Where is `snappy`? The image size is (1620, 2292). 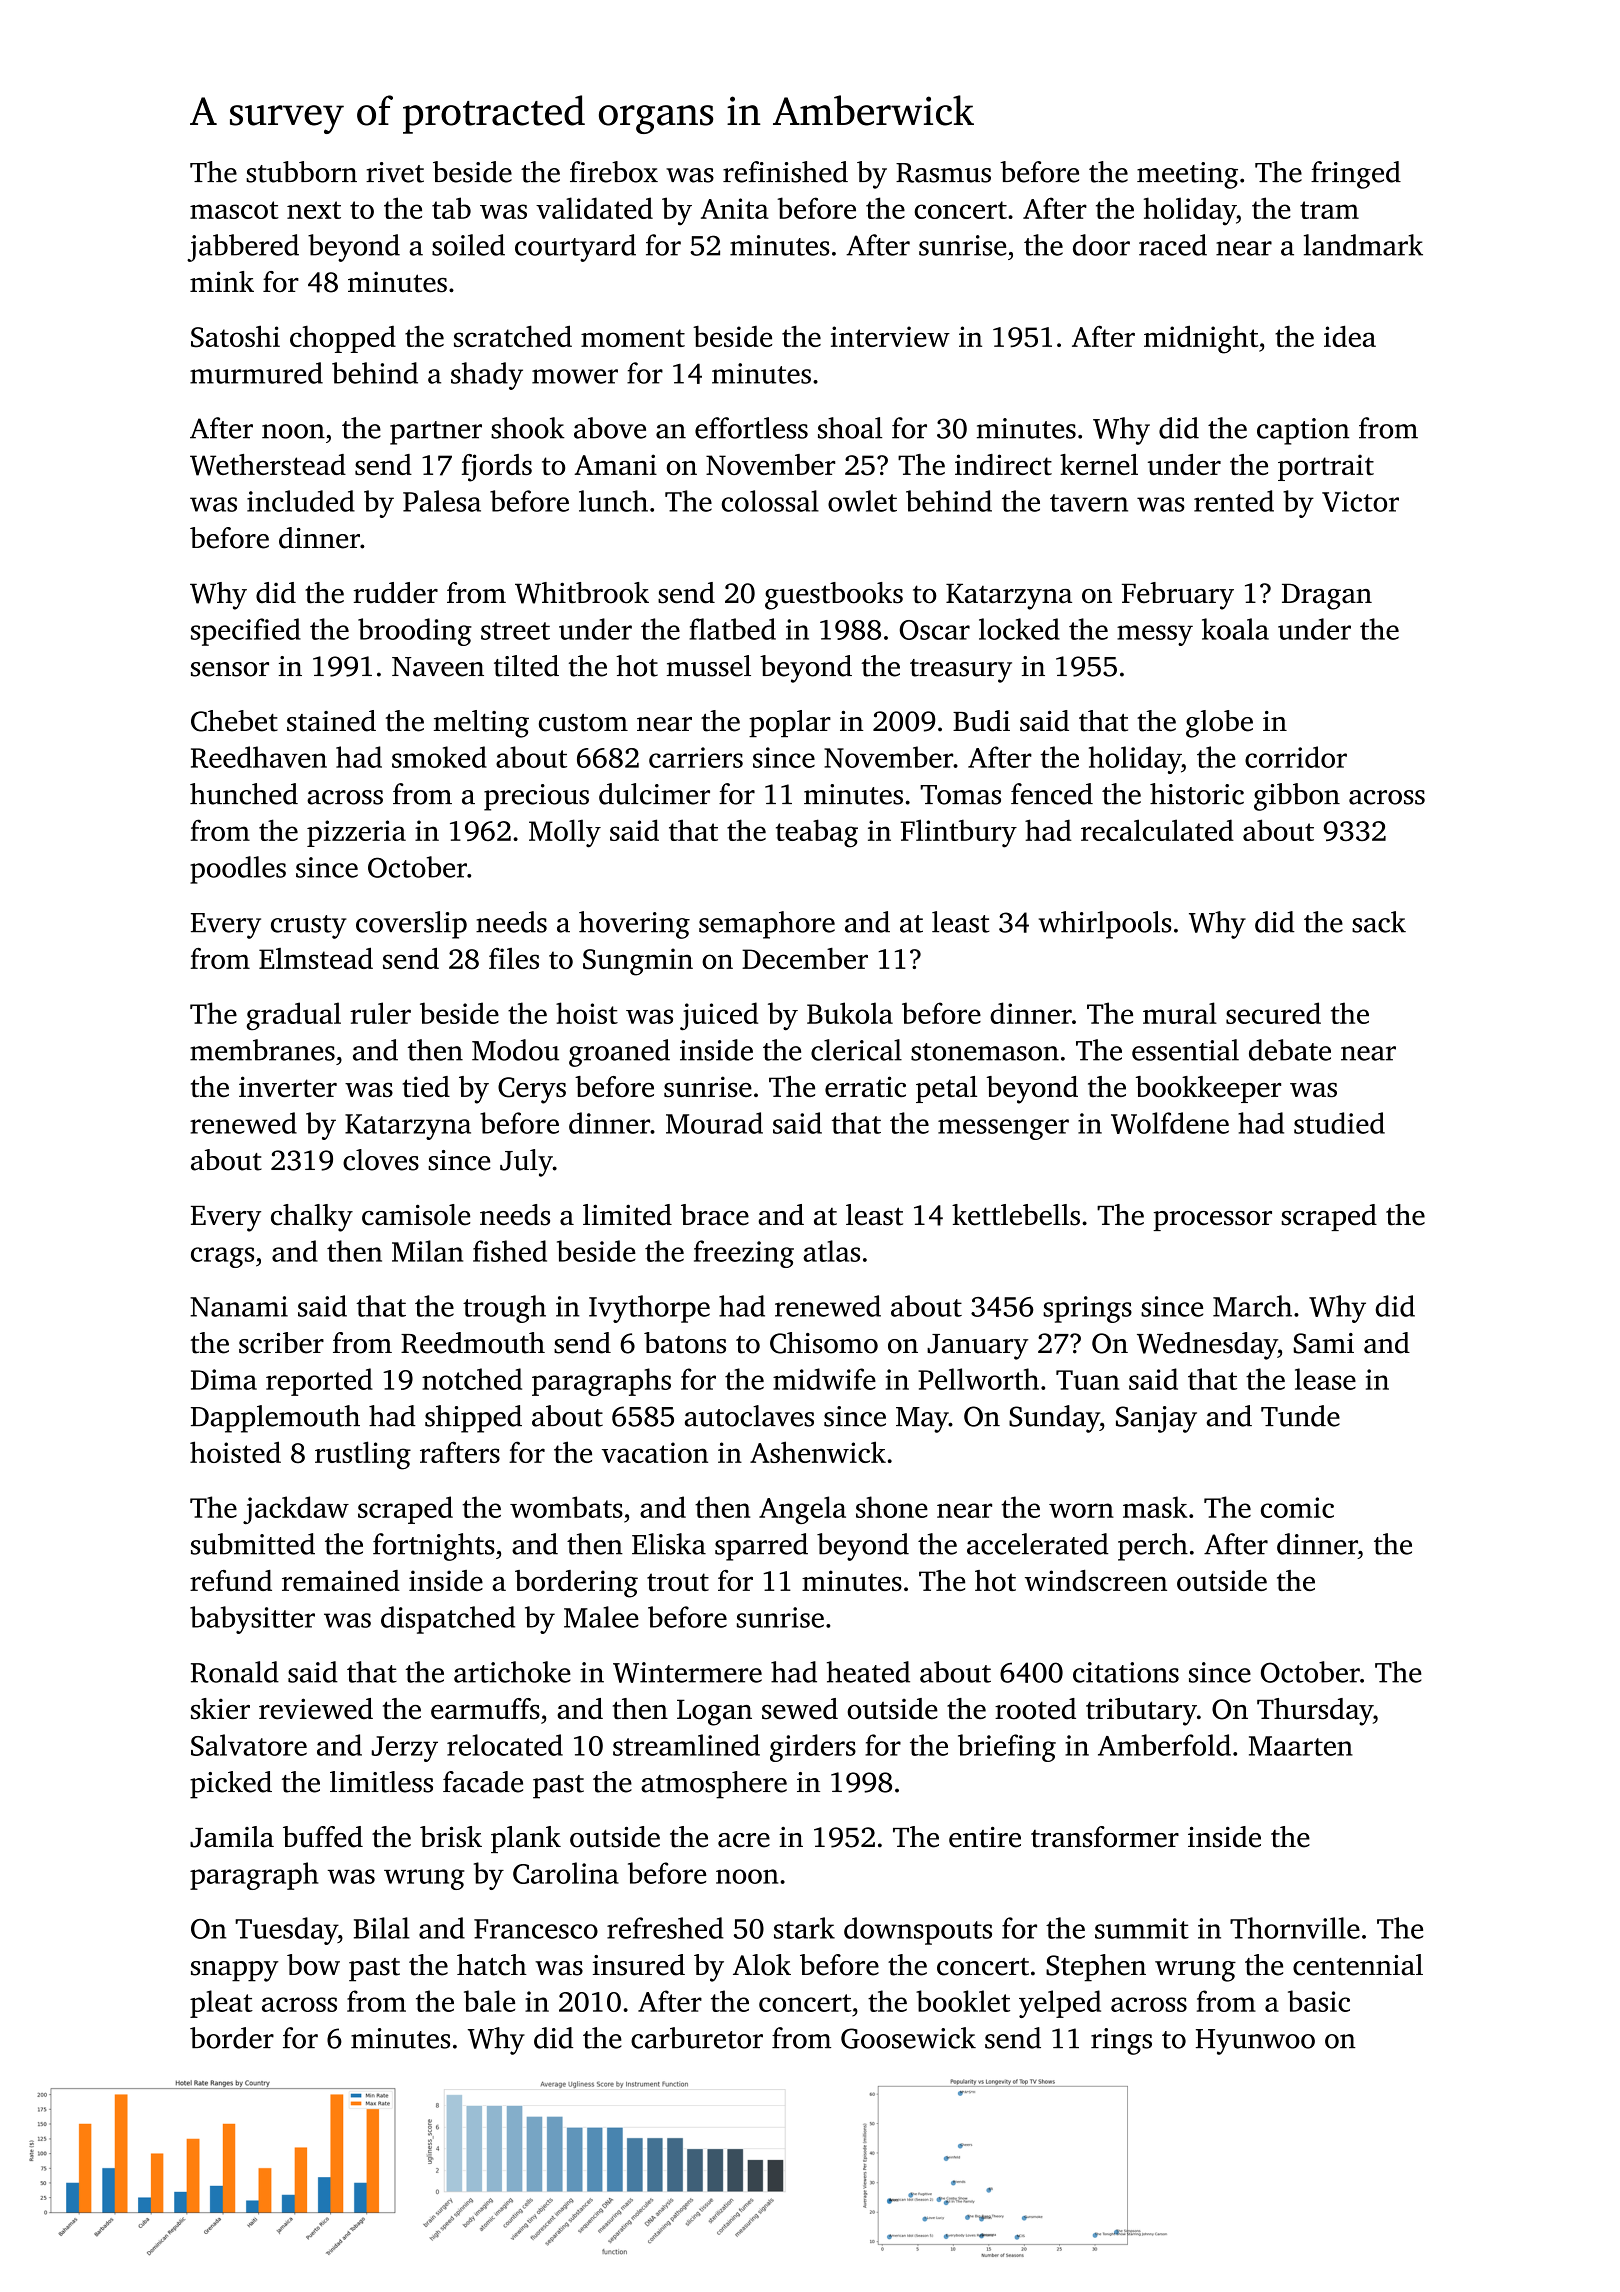 snappy is located at coordinates (234, 1971).
